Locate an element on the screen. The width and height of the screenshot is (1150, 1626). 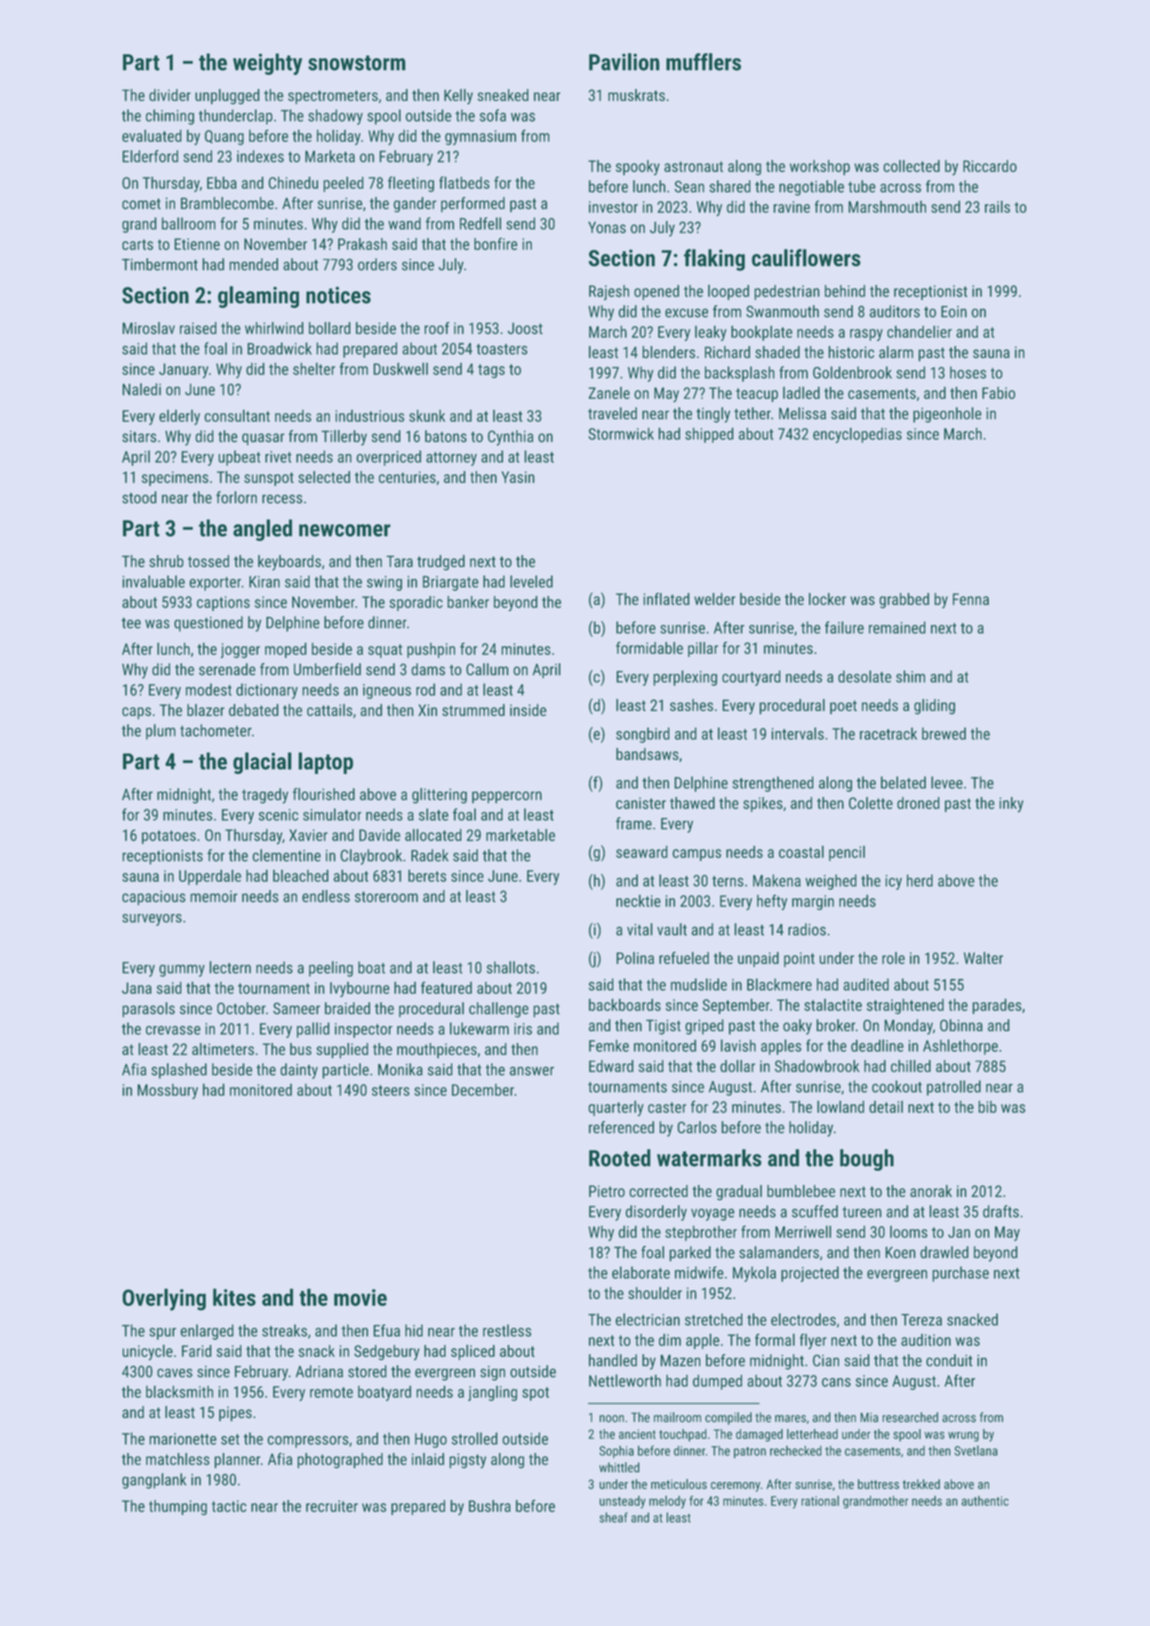
leveled is located at coordinates (531, 581).
